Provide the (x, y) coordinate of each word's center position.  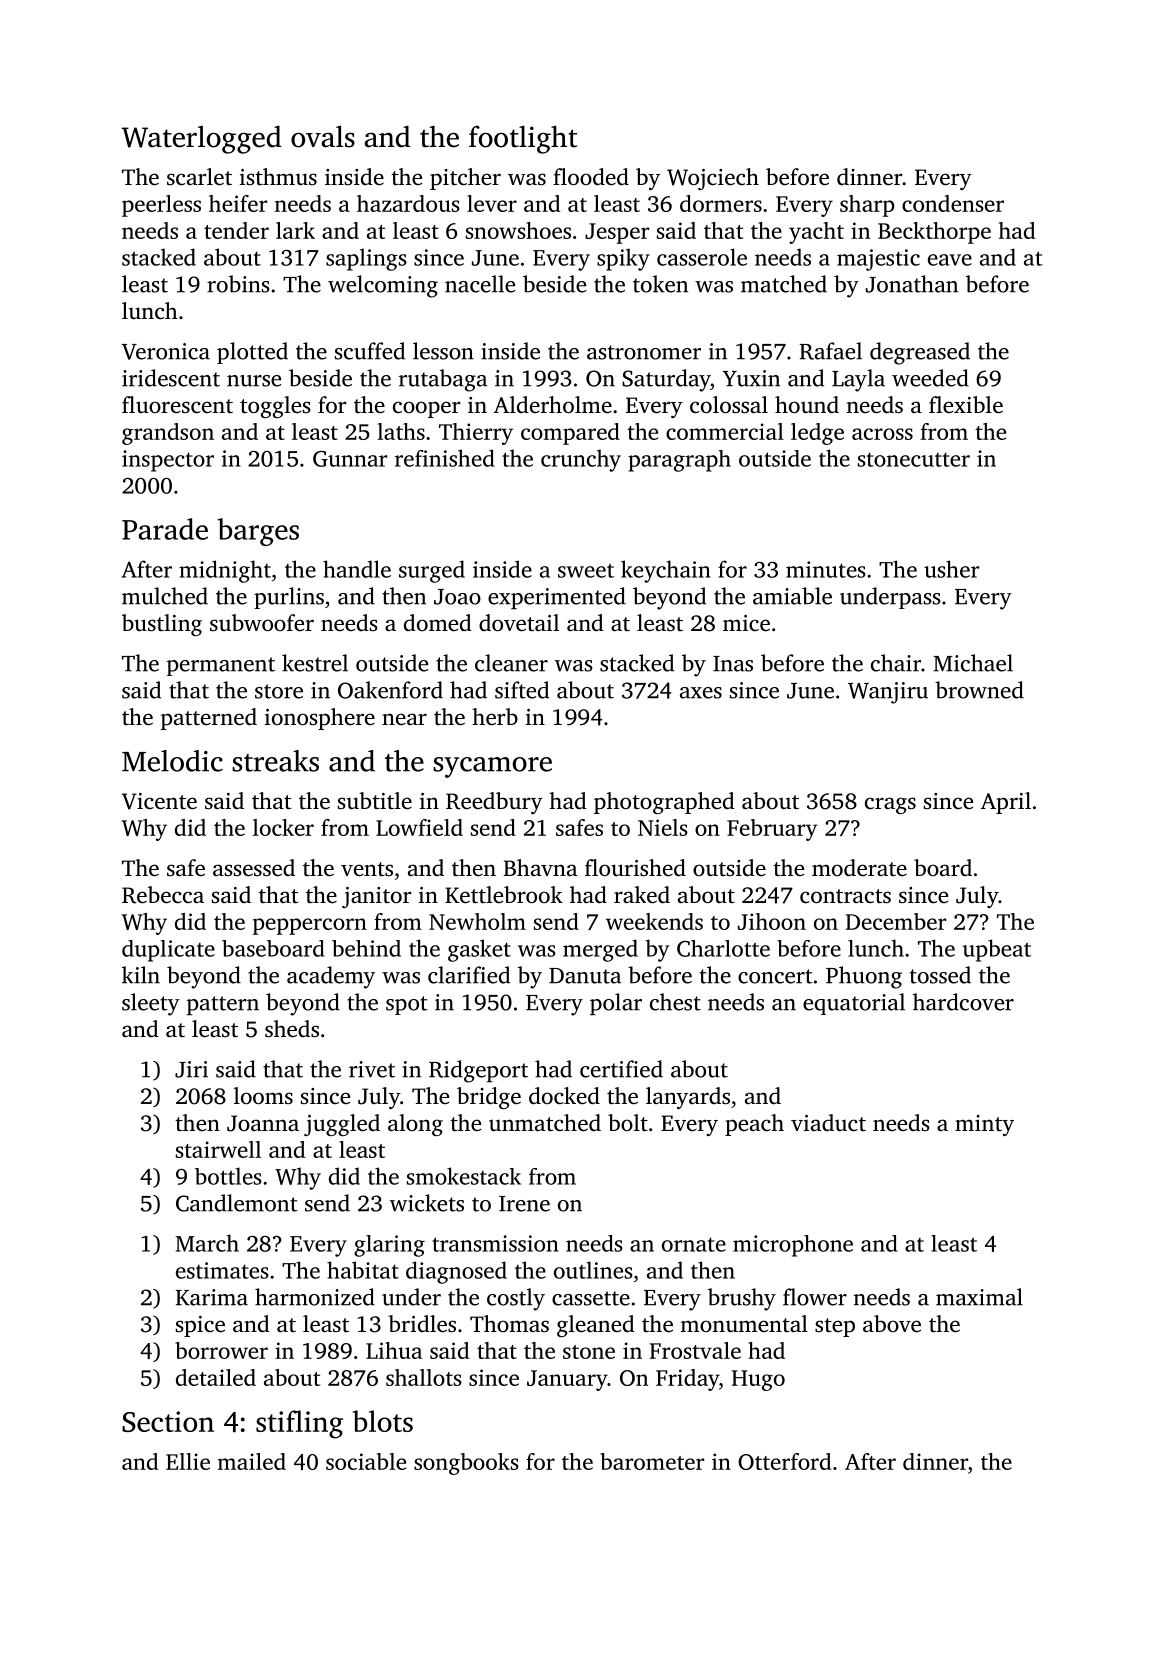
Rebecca (163, 895)
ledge (817, 434)
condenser (953, 203)
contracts (845, 896)
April (1006, 803)
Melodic (172, 761)
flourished (635, 868)
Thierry (476, 434)
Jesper (617, 233)
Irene (524, 1204)
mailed (252, 1461)
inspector (168, 461)
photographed (664, 803)
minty (984, 1125)
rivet (372, 1069)
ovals (323, 136)
